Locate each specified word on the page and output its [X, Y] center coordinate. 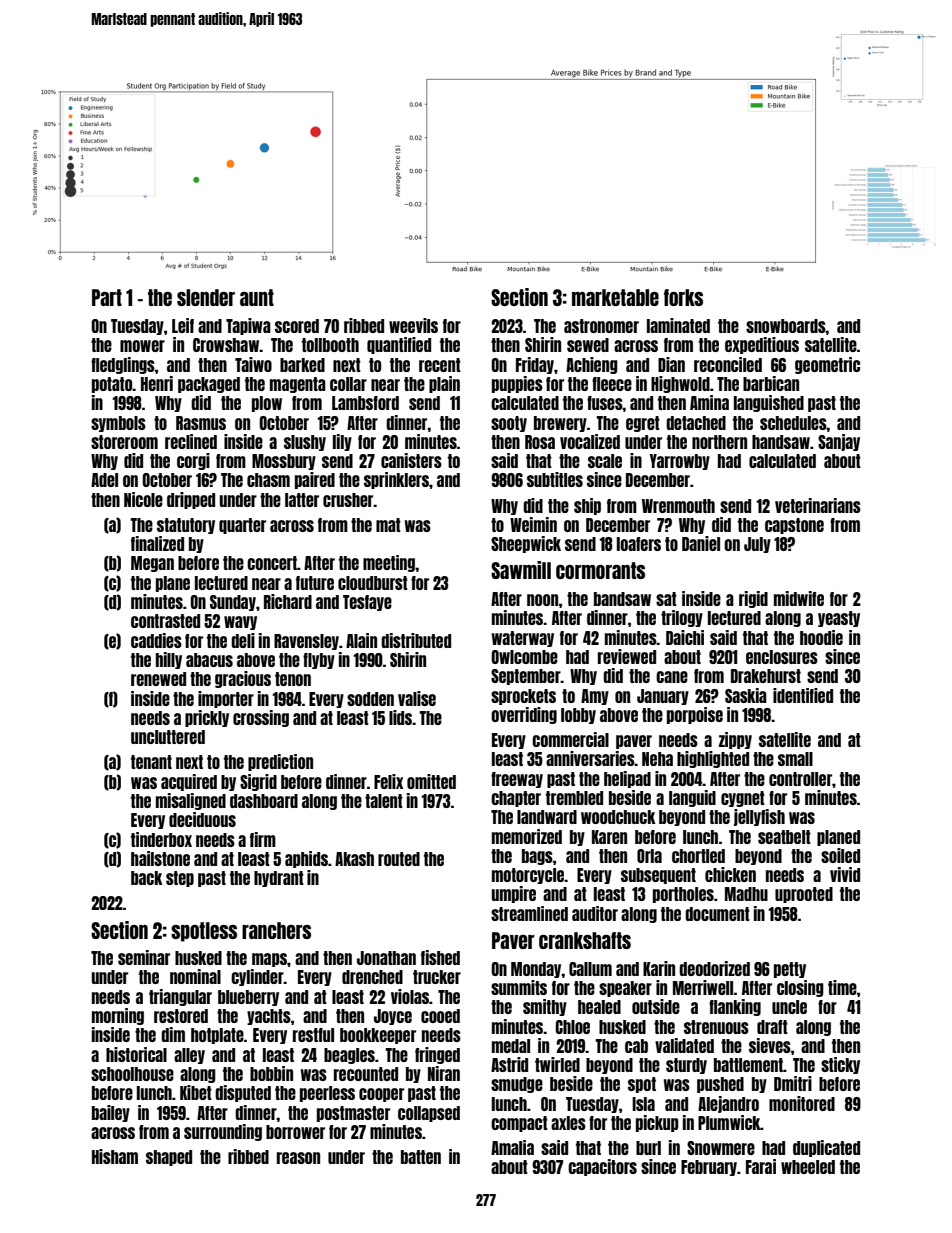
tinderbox [161, 839]
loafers [639, 544]
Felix [388, 781]
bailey [111, 1113]
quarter [242, 526]
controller [800, 779]
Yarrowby [680, 462]
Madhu [746, 894]
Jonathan [386, 958]
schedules [793, 423]
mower [142, 346]
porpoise [695, 715]
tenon [293, 679]
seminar [144, 957]
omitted [431, 781]
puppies [517, 384]
